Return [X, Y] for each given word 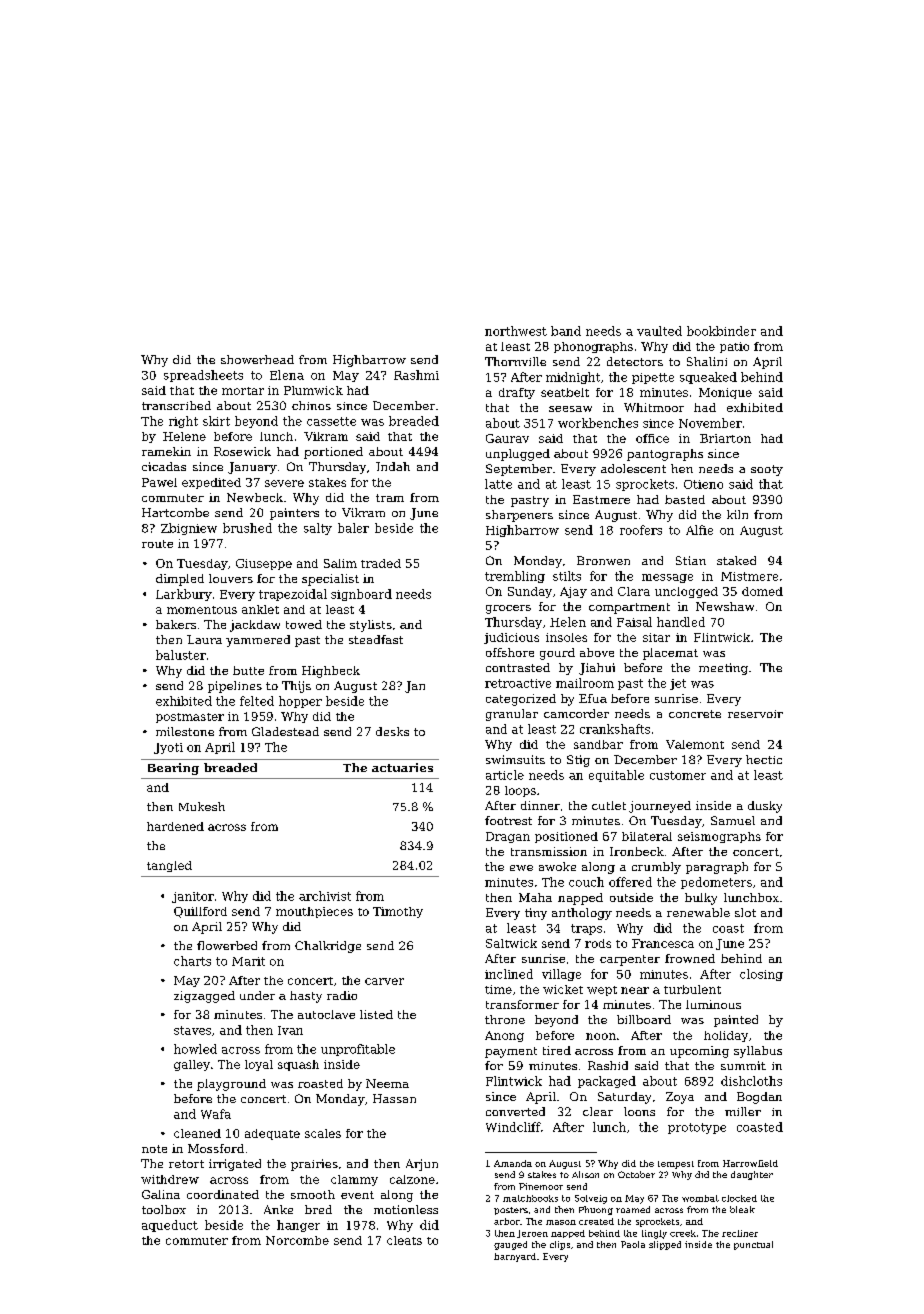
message [667, 578]
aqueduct [170, 1226]
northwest [516, 331]
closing [761, 975]
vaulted [659, 331]
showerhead [257, 359]
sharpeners [519, 516]
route [157, 544]
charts [192, 961]
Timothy [398, 912]
